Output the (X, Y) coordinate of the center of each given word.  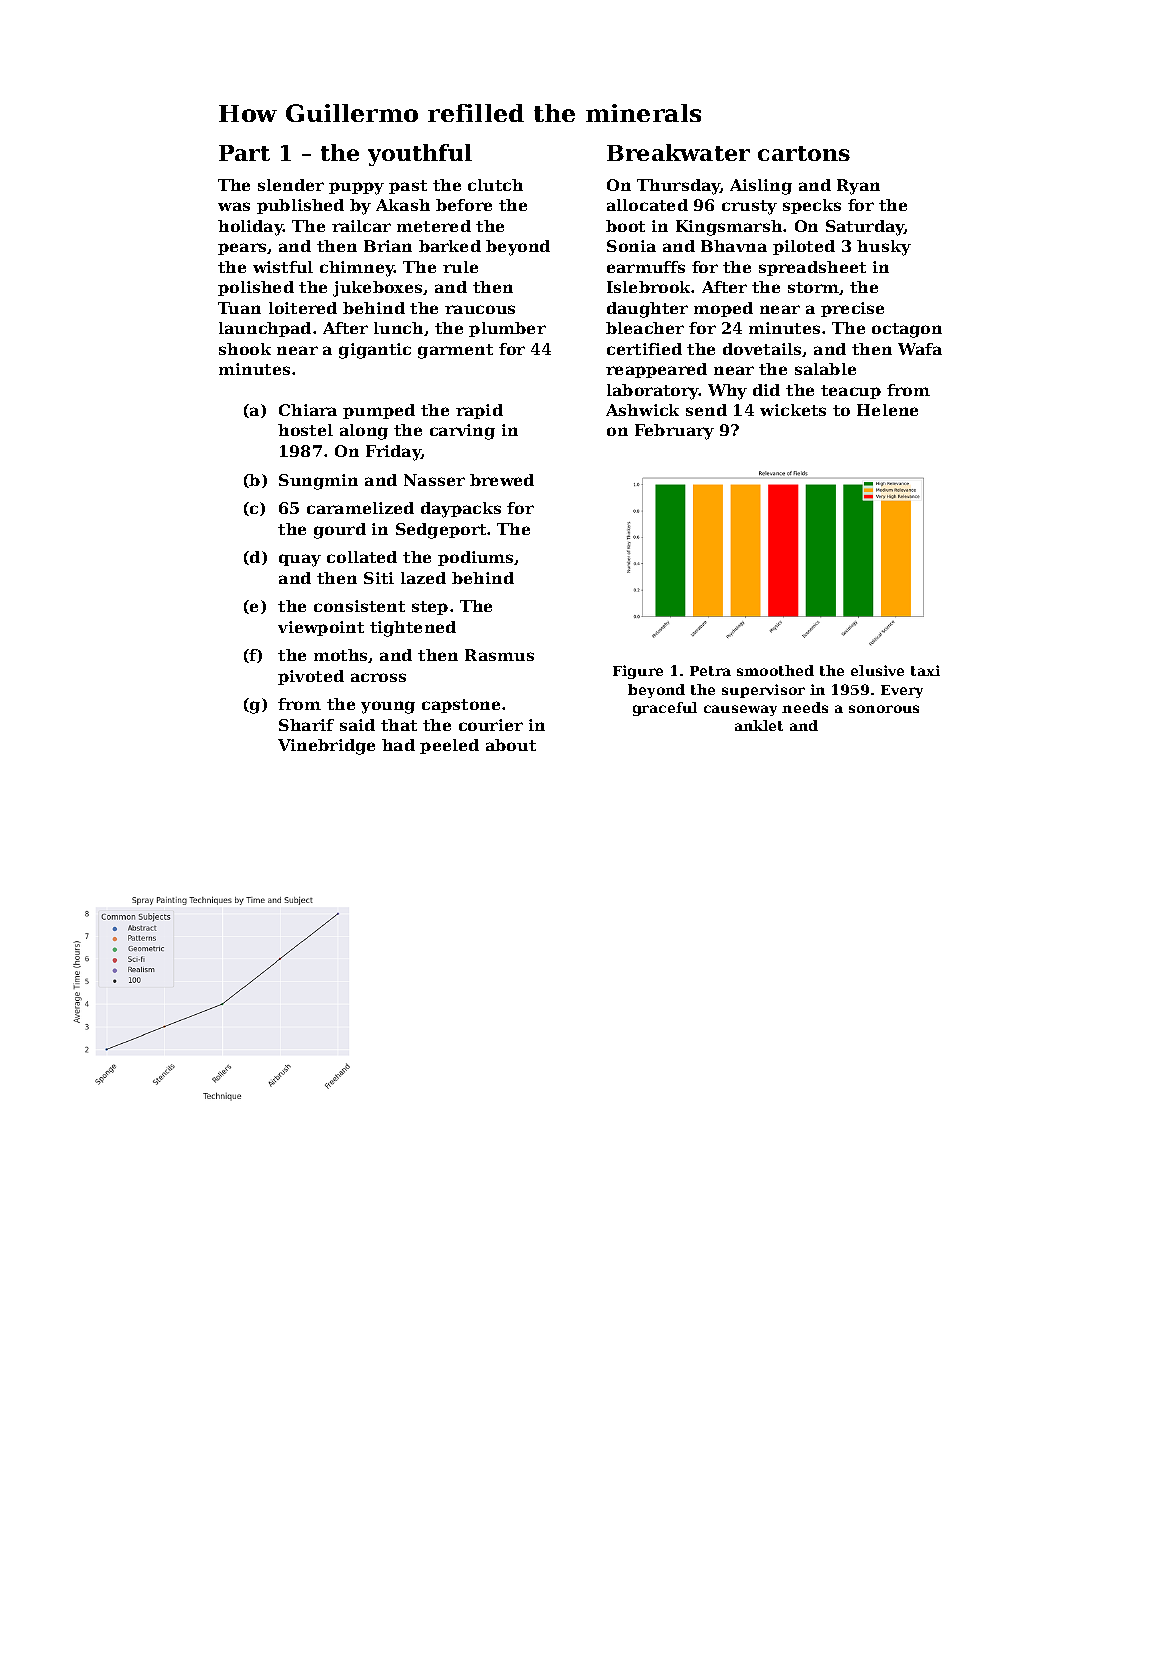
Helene (887, 410)
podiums (476, 558)
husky (884, 248)
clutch (495, 185)
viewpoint (321, 628)
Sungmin (318, 482)
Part (244, 153)
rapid (479, 411)
